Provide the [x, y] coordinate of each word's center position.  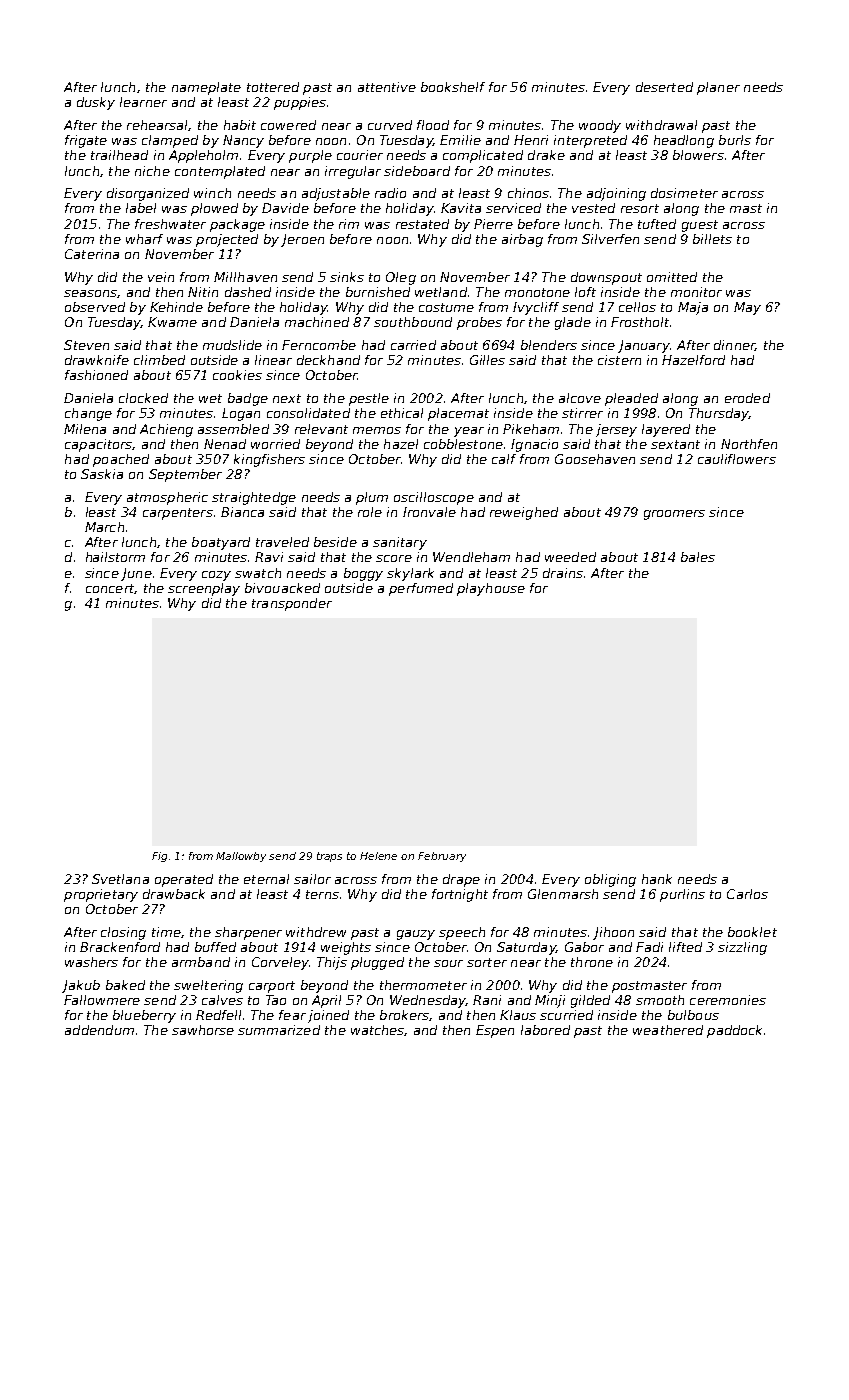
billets [712, 239]
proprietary [101, 895]
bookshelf [453, 87]
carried [413, 345]
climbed [159, 360]
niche [152, 171]
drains [563, 573]
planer [718, 88]
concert [110, 588]
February [442, 857]
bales [698, 557]
